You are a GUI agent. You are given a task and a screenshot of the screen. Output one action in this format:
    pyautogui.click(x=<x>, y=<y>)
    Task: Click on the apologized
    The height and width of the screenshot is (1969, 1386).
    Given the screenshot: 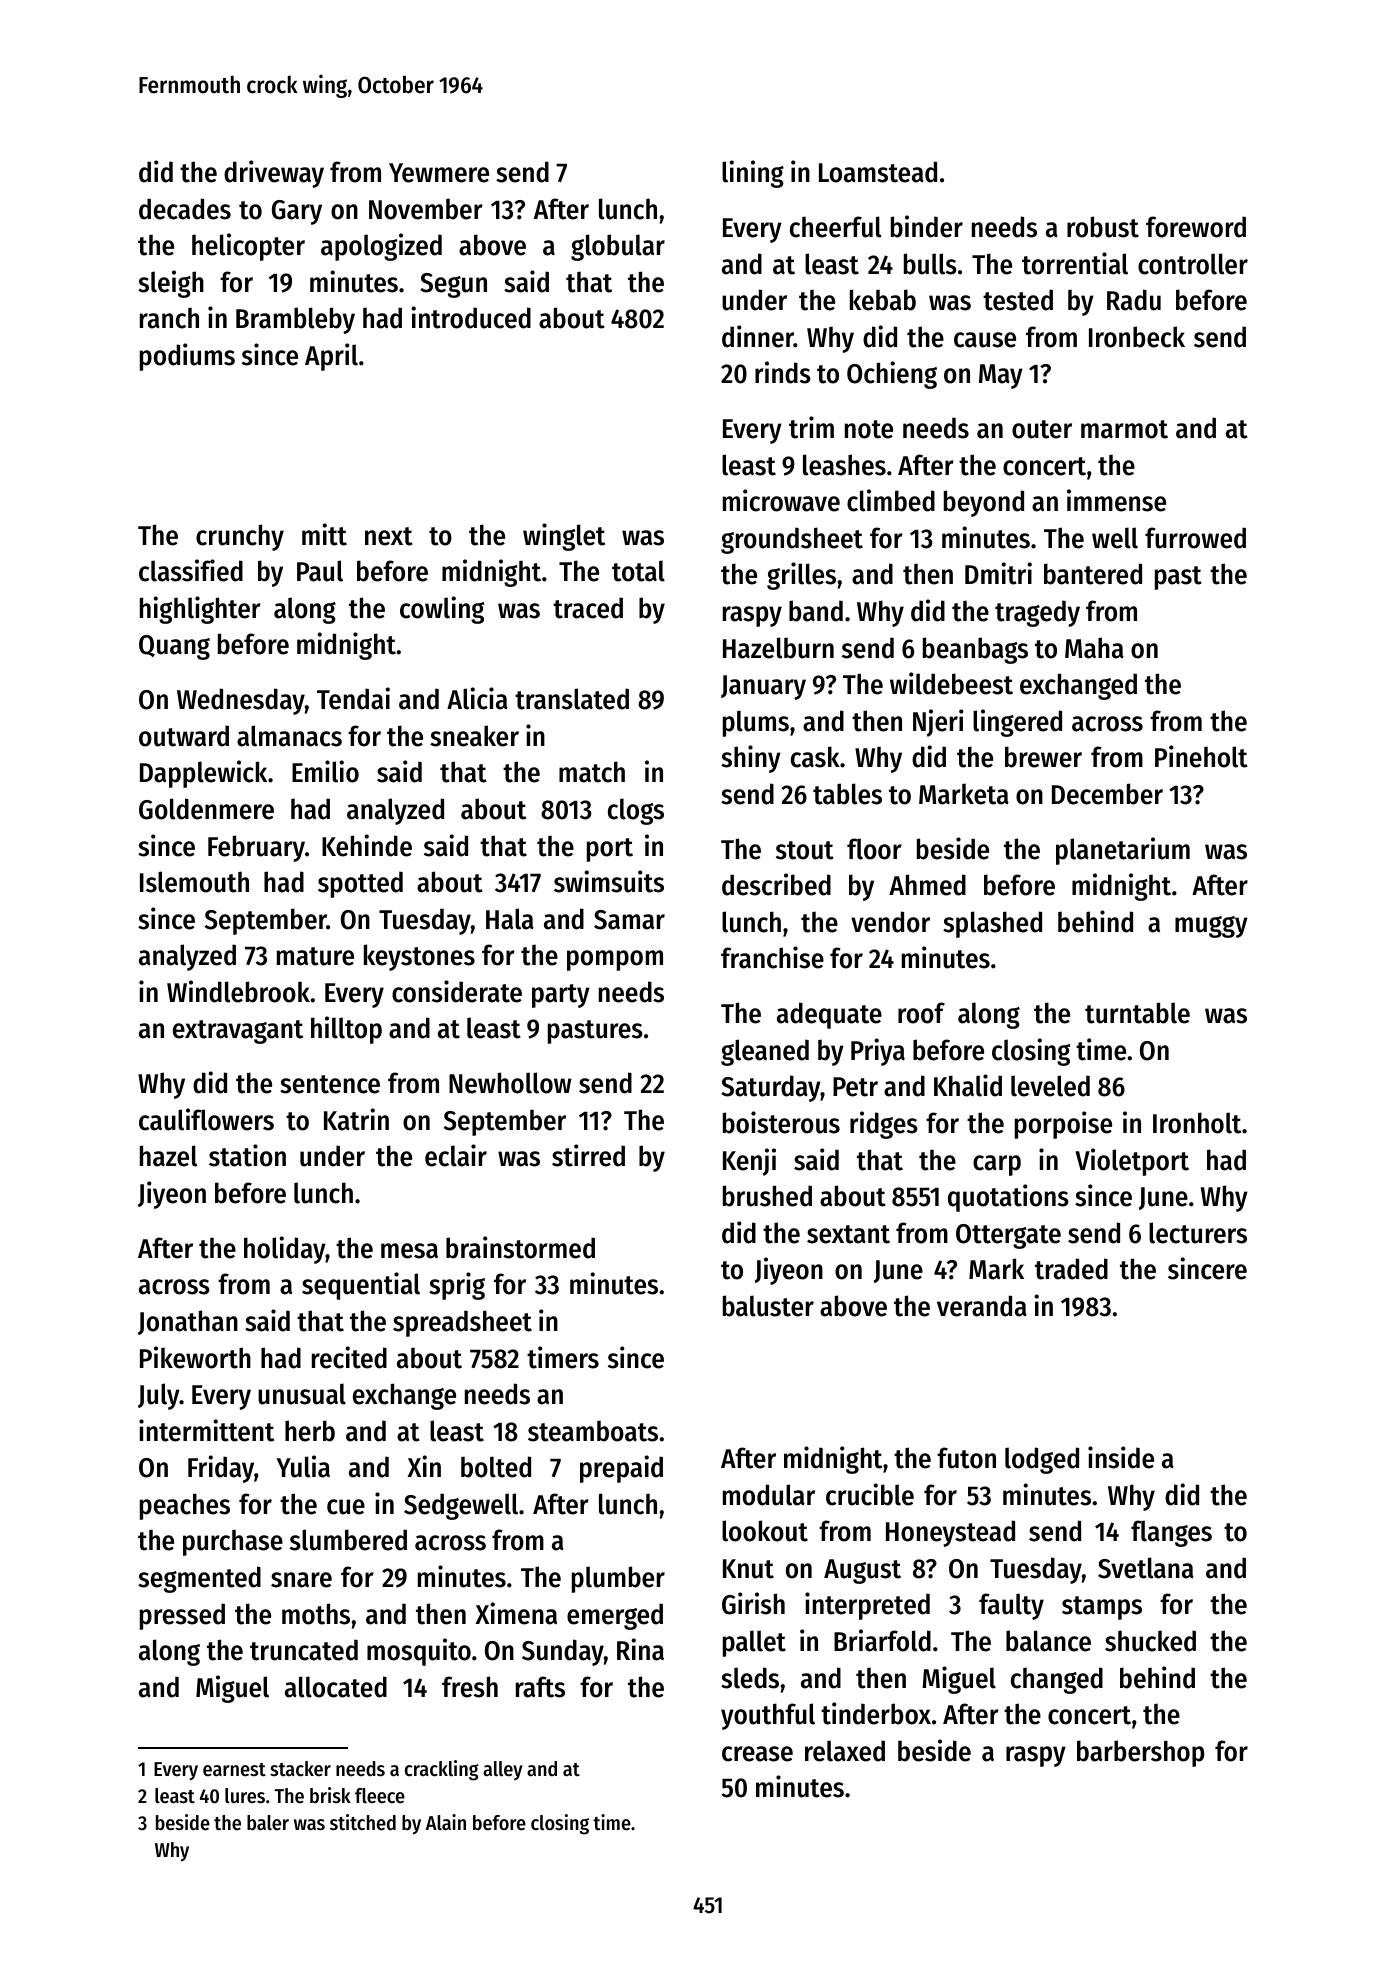 What is the action you would take?
    pyautogui.click(x=381, y=247)
